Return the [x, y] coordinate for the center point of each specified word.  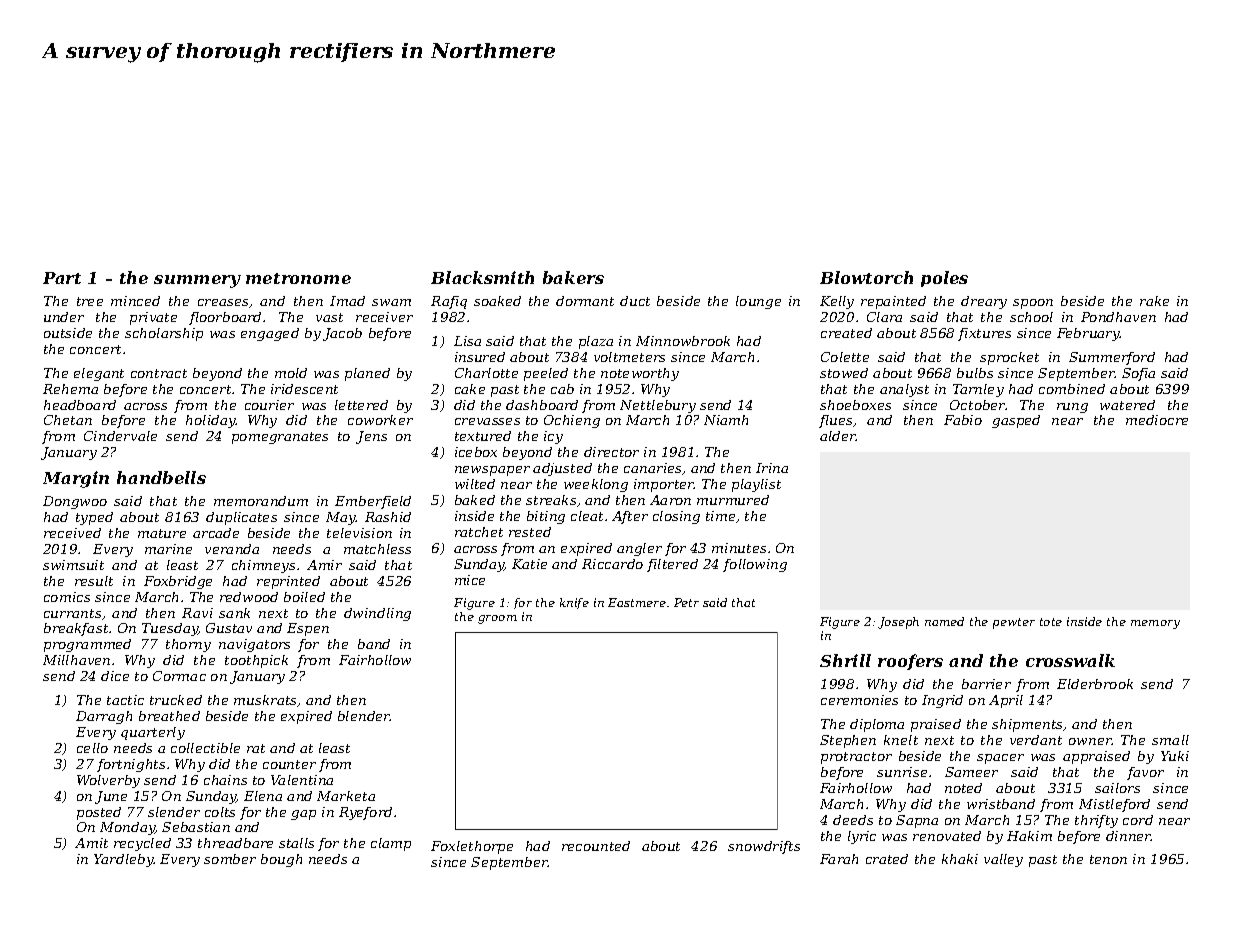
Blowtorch [866, 277]
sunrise [902, 772]
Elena [263, 796]
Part [62, 278]
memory [1155, 624]
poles [944, 279]
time [720, 516]
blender [364, 716]
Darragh [104, 717]
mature [162, 533]
